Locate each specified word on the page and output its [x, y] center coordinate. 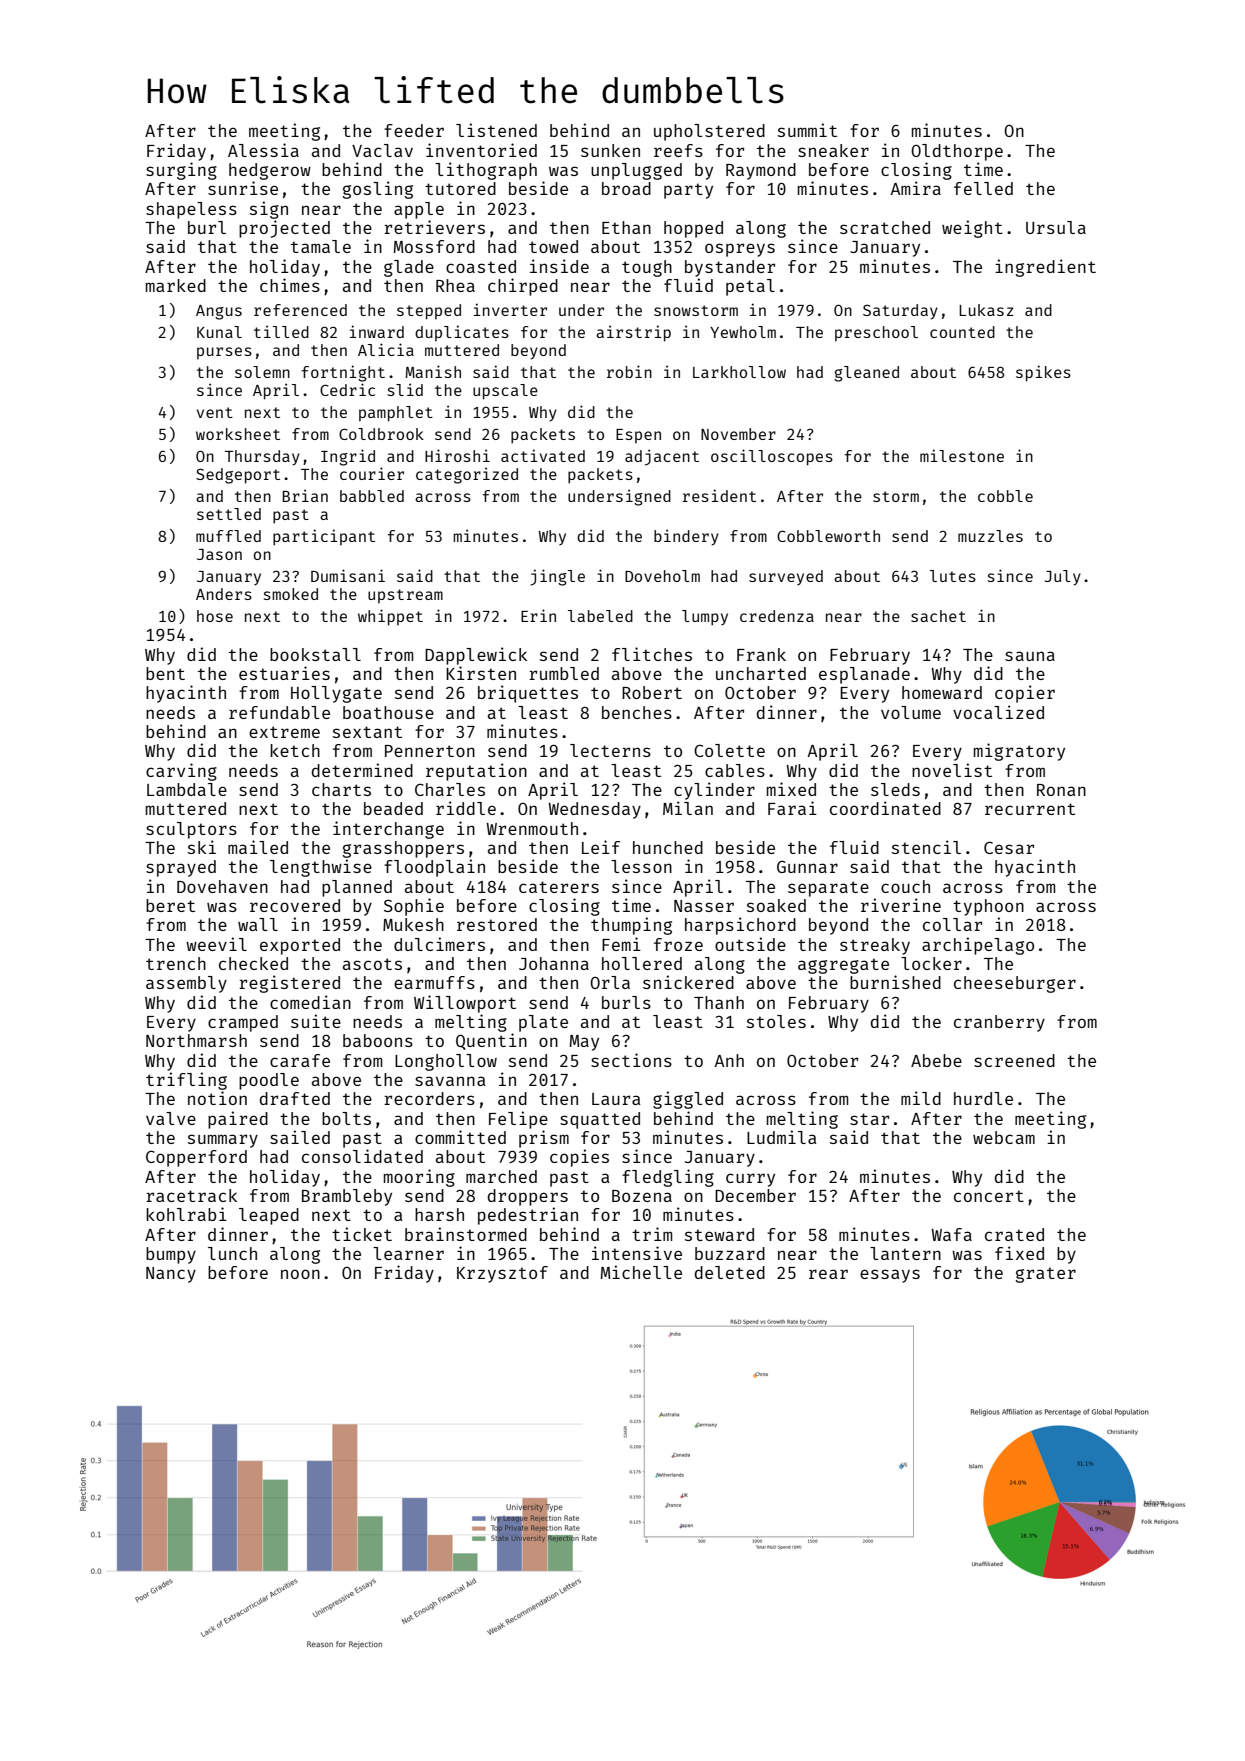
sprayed [181, 868]
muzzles [990, 536]
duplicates [462, 333]
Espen [638, 436]
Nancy [171, 1275]
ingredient [1045, 268]
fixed [1019, 1253]
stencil [926, 847]
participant [324, 537]
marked [176, 285]
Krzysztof [502, 1274]
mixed [791, 789]
